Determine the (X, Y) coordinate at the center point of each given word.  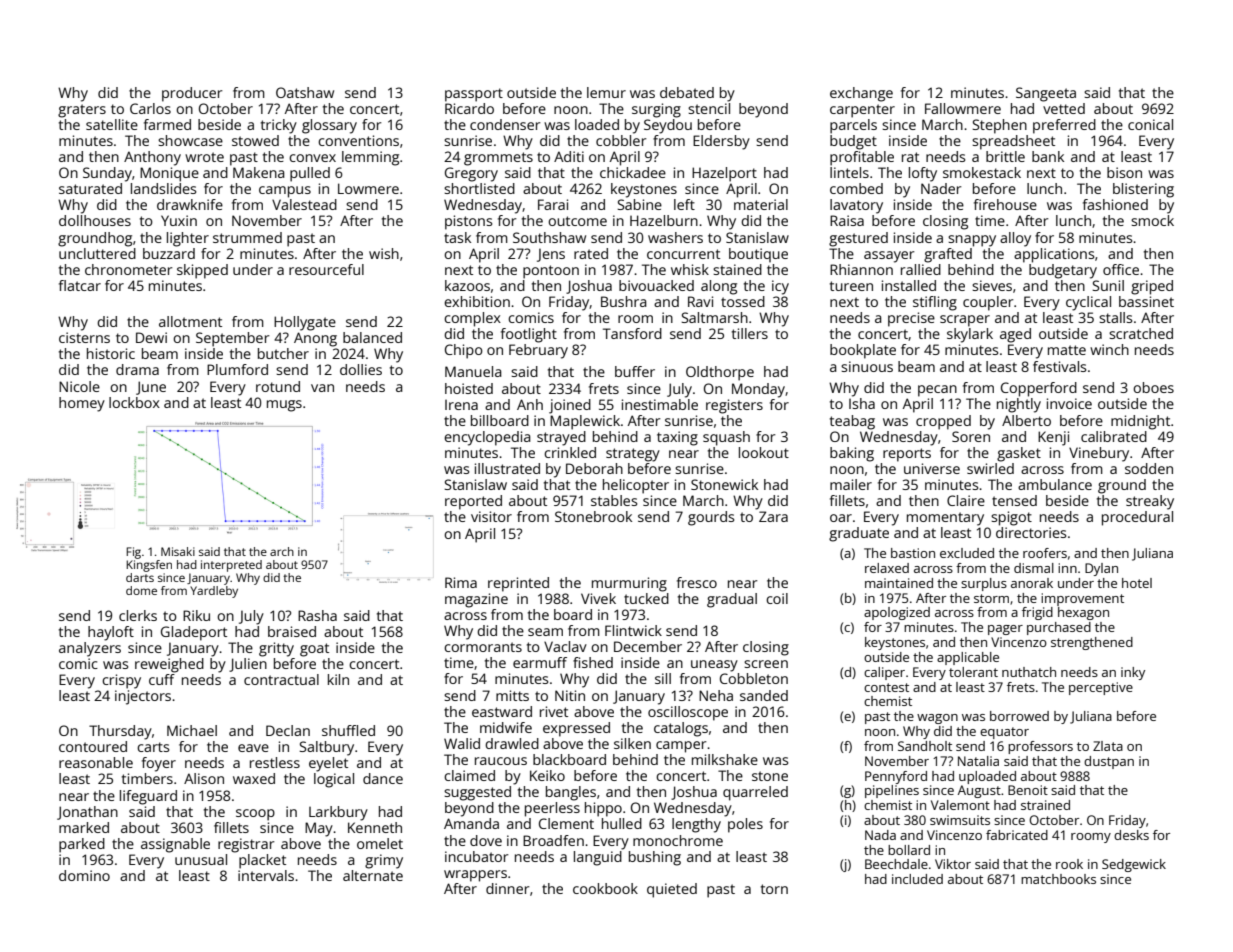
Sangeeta (1046, 94)
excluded (967, 553)
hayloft (111, 633)
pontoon (551, 272)
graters (82, 111)
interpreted (231, 566)
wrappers (475, 876)
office (1121, 269)
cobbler (621, 140)
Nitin (570, 695)
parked (82, 845)
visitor (491, 516)
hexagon (1083, 613)
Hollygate (305, 323)
